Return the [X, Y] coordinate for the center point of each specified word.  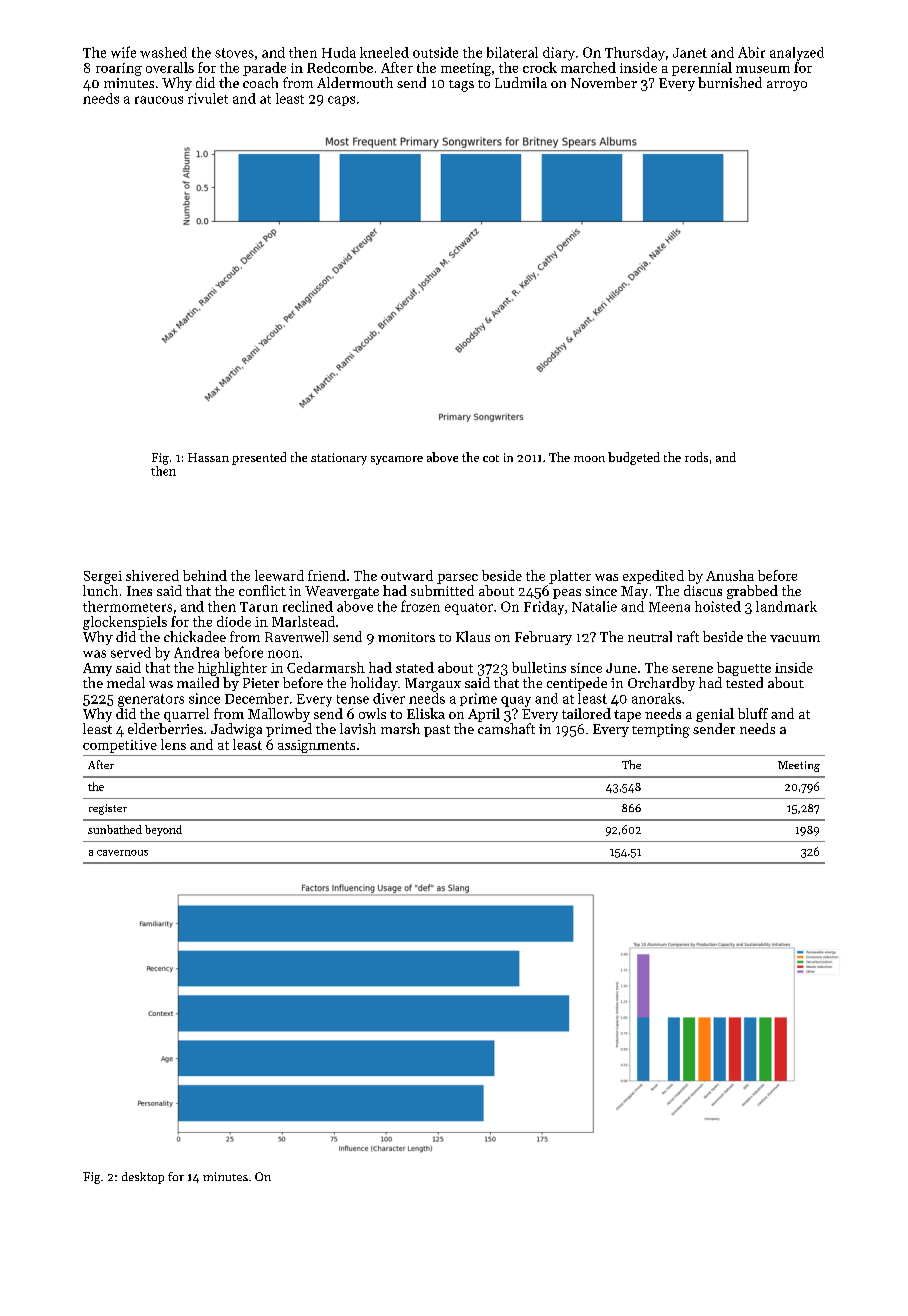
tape [627, 716]
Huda [339, 52]
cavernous [122, 853]
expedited [653, 577]
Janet [690, 53]
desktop [143, 1178]
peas [567, 594]
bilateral [512, 52]
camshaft [506, 728]
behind [205, 575]
